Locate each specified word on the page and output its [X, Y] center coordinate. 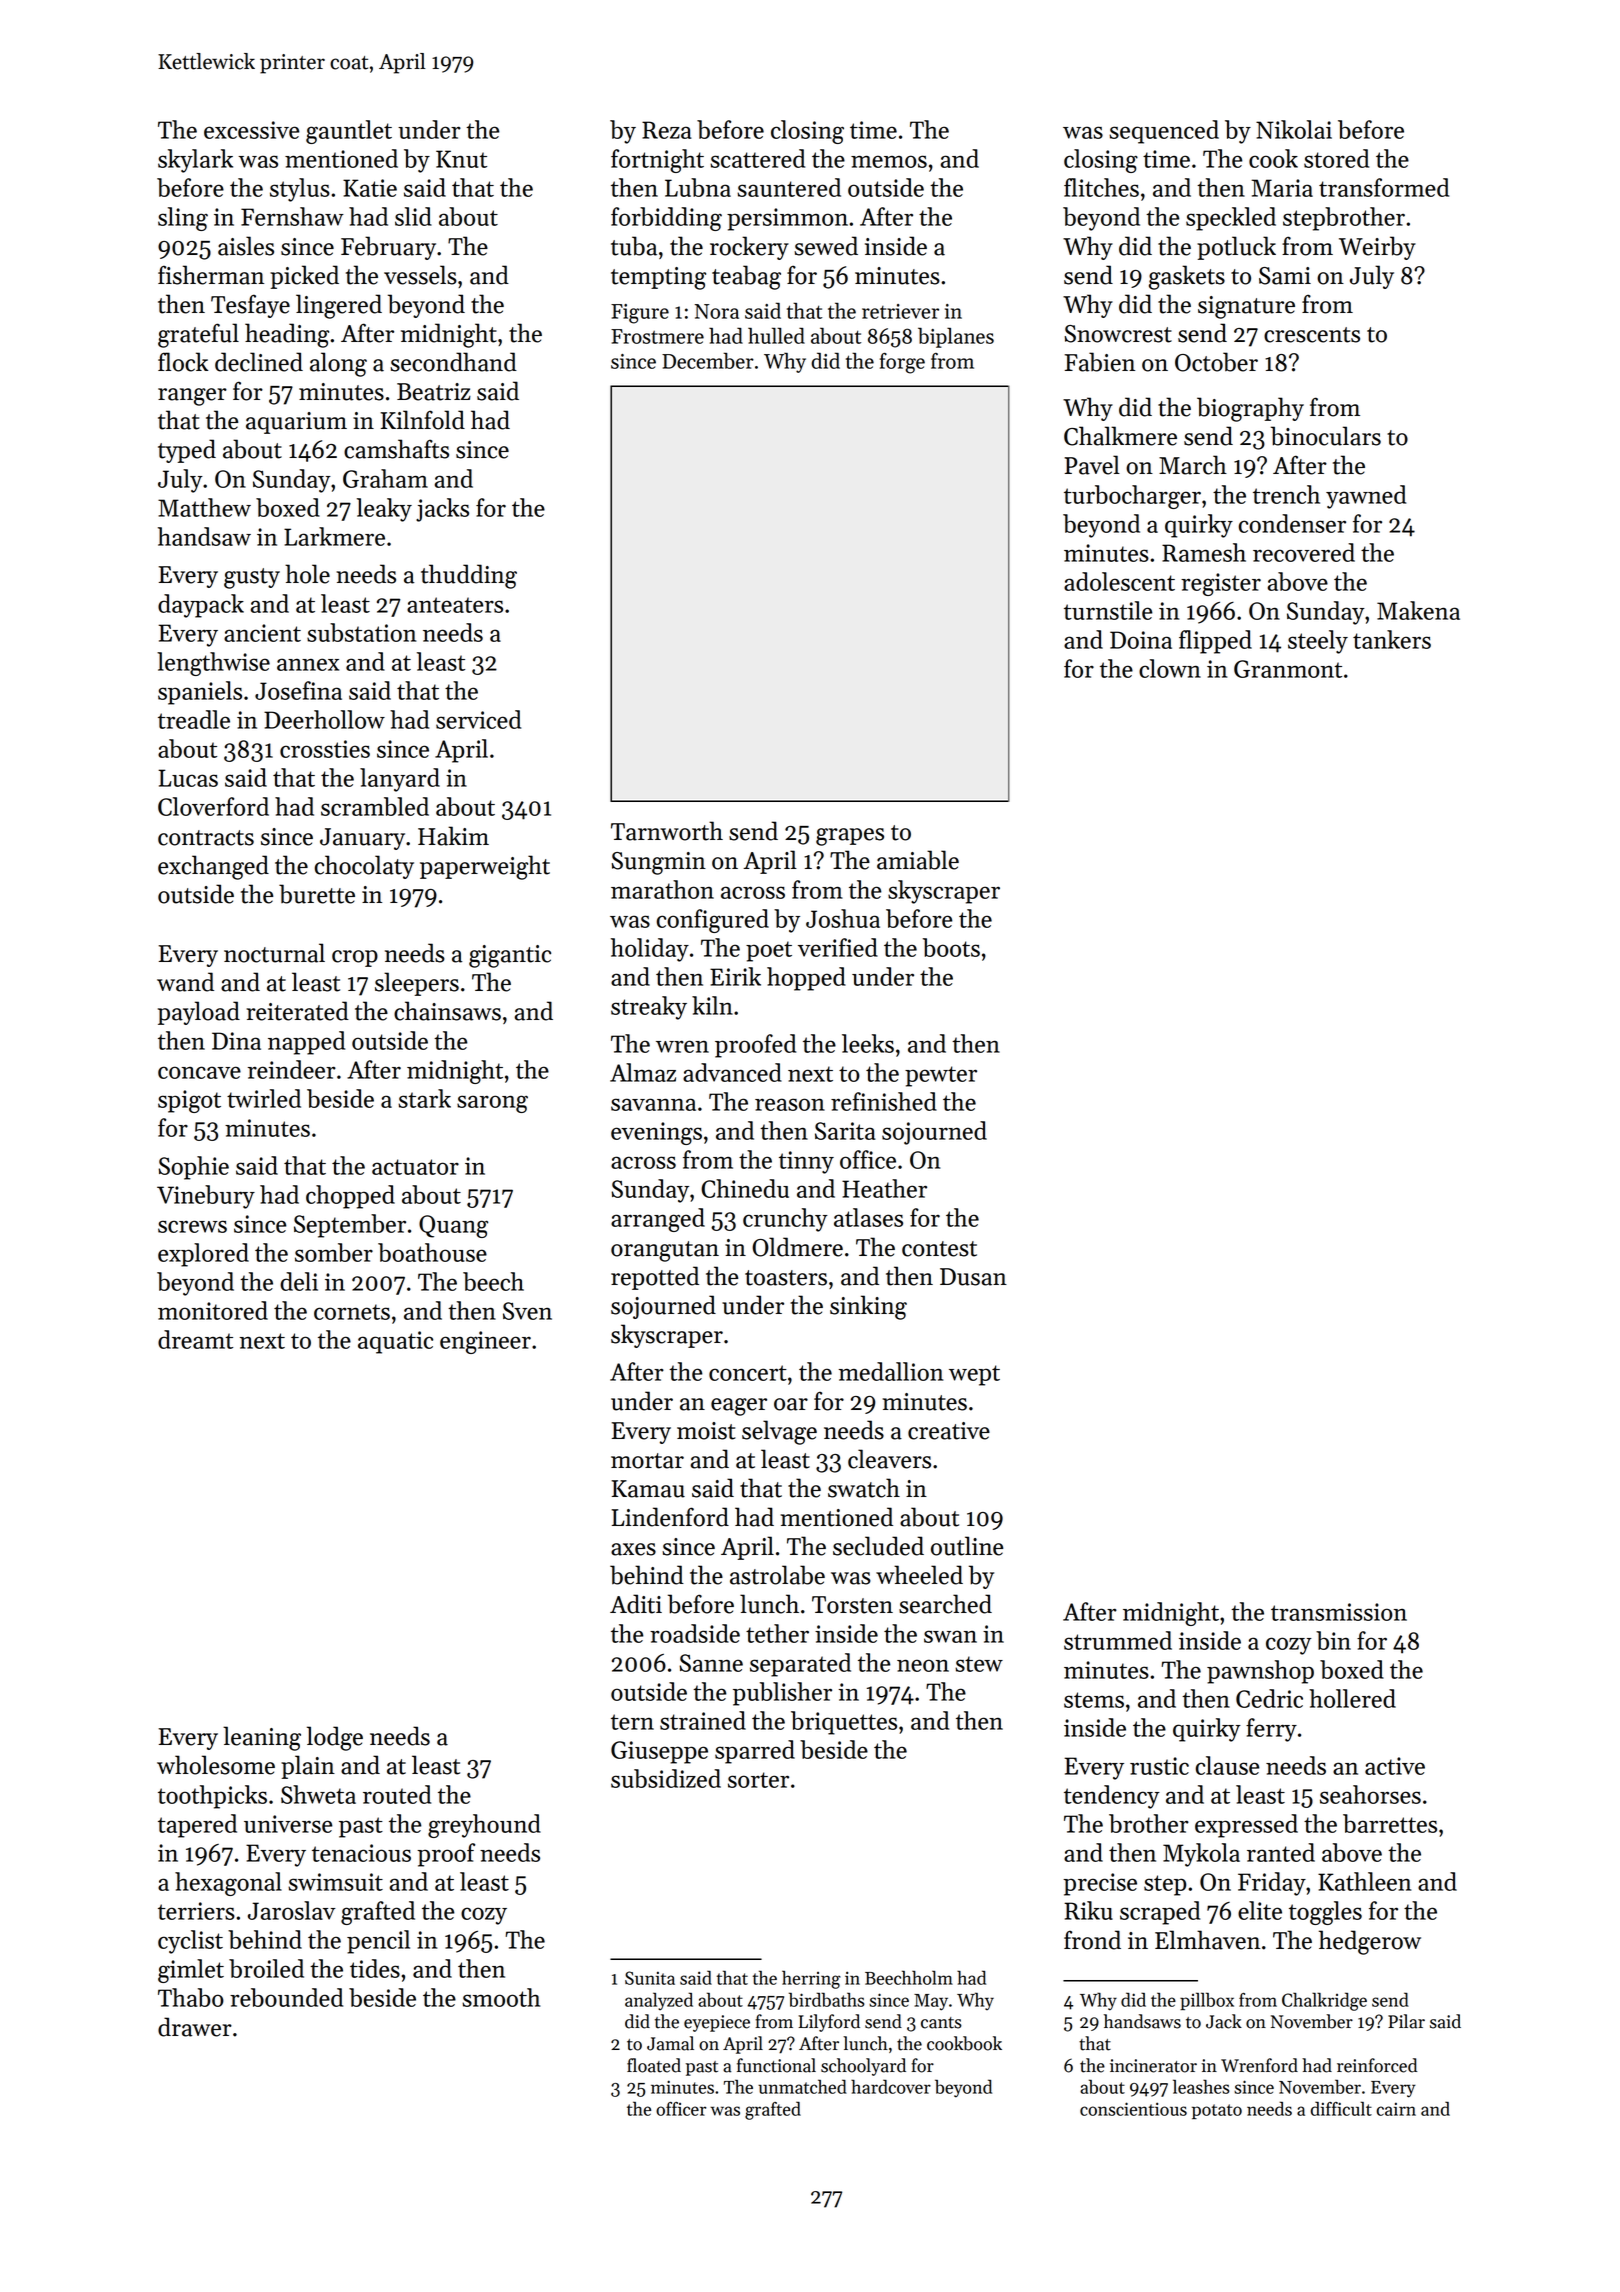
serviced [478, 719]
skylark [195, 161]
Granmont [1288, 669]
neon [923, 1665]
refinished [884, 1101]
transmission [1339, 1612]
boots [951, 947]
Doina [1141, 640]
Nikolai [1294, 129]
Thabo [191, 1997]
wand [185, 982]
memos [889, 161]
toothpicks [212, 1797]
